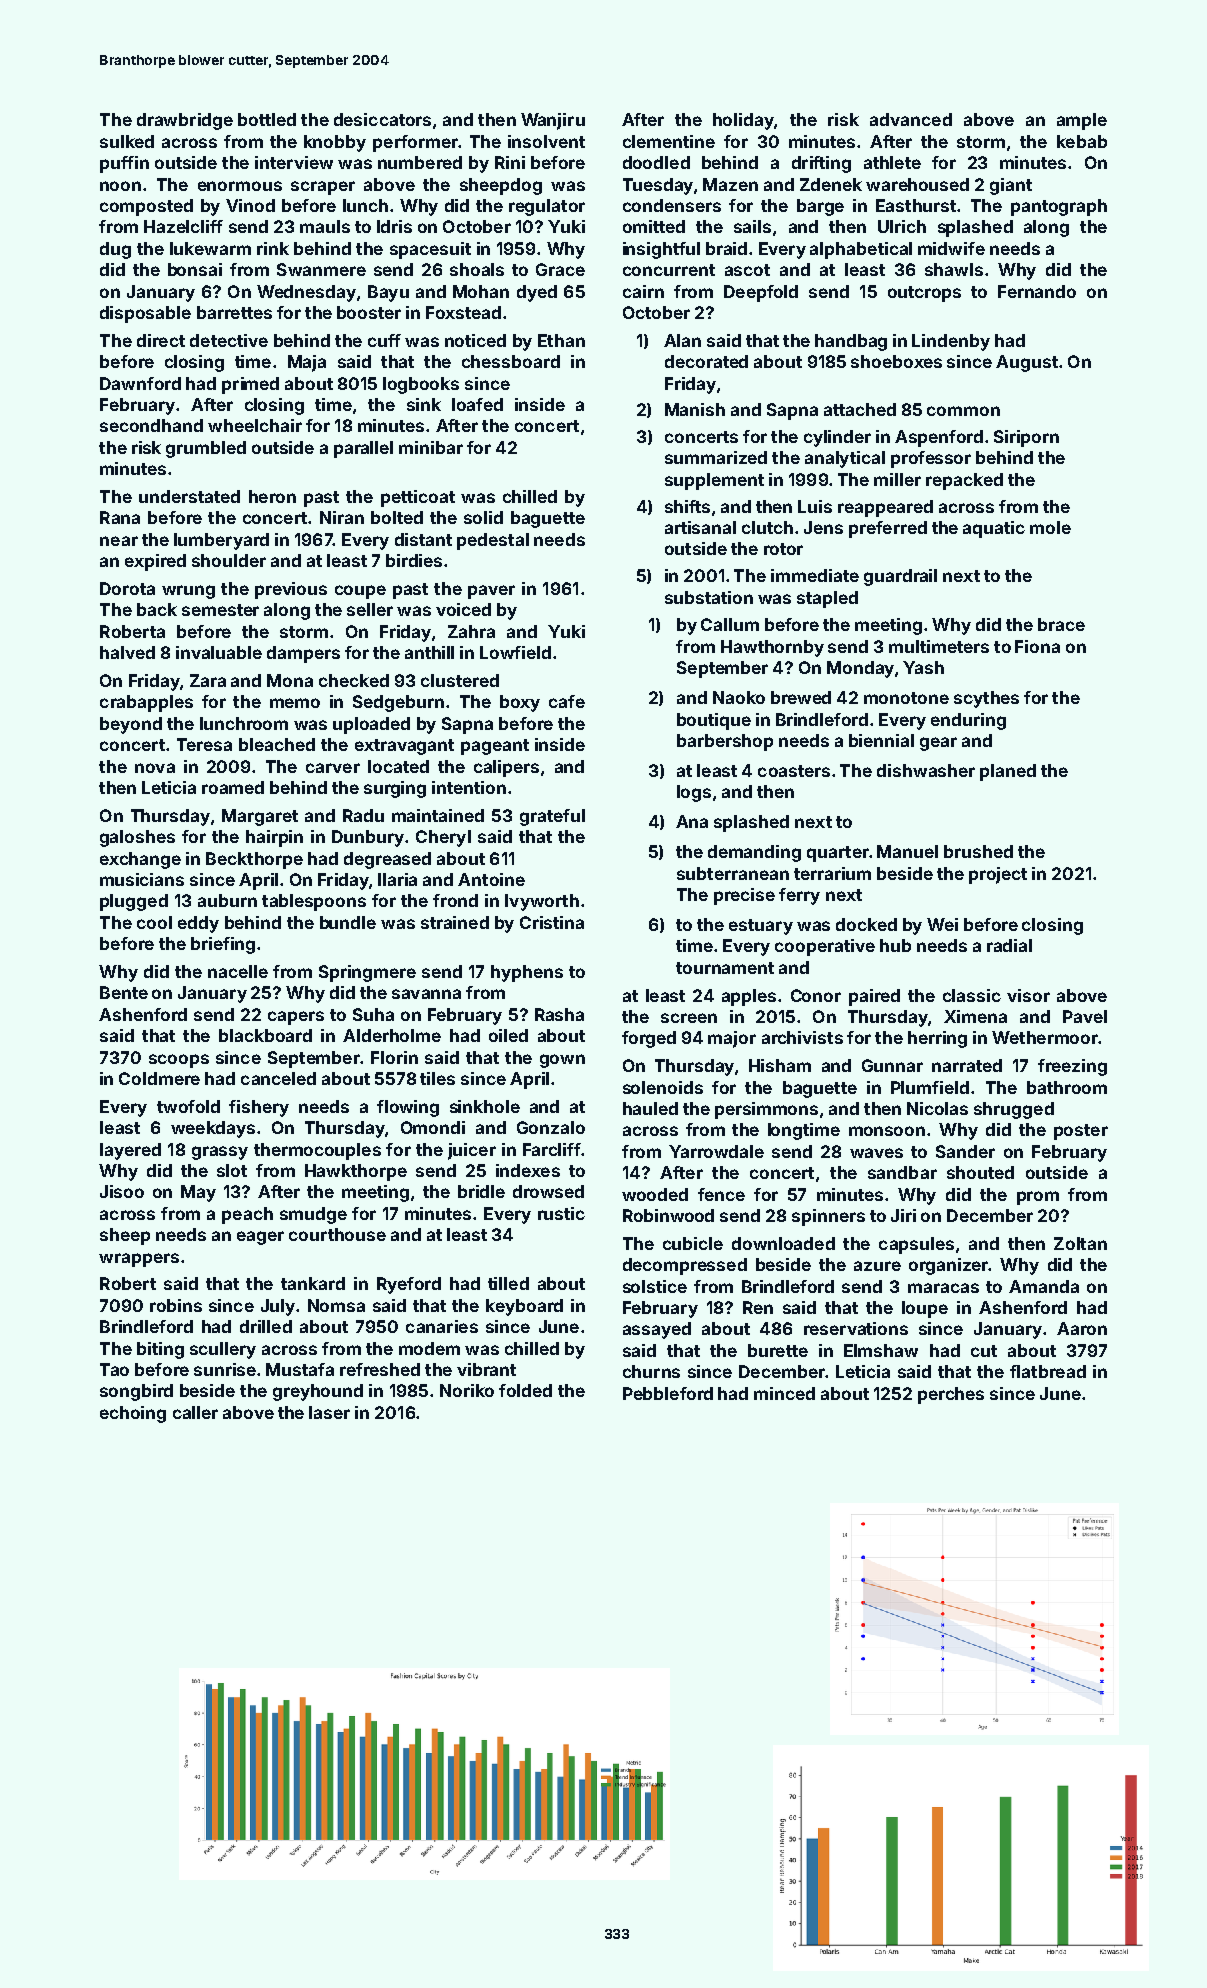  I want to click on Jiri, so click(903, 1215).
